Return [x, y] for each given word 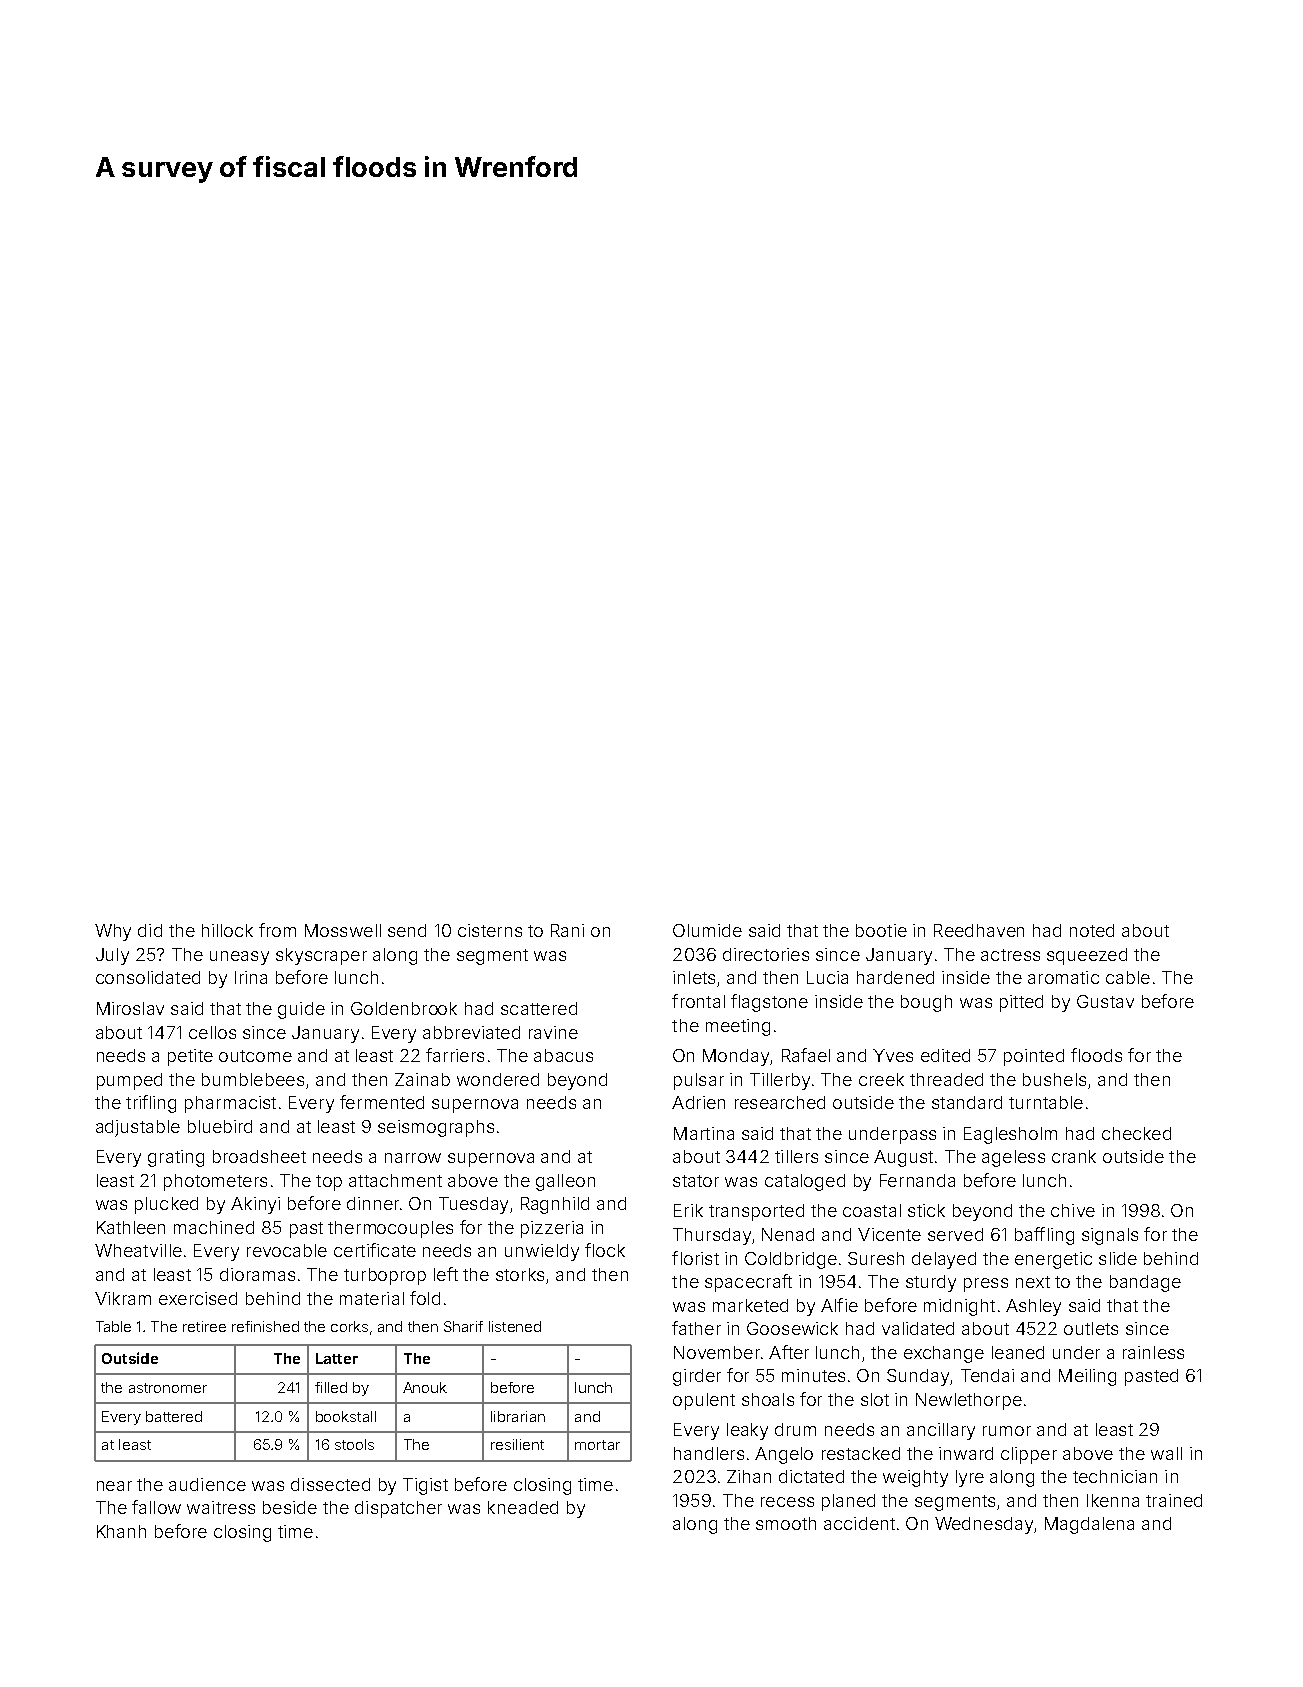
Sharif [463, 1326]
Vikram [123, 1298]
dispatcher [398, 1509]
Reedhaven [979, 930]
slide [1118, 1258]
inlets [694, 977]
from [277, 930]
